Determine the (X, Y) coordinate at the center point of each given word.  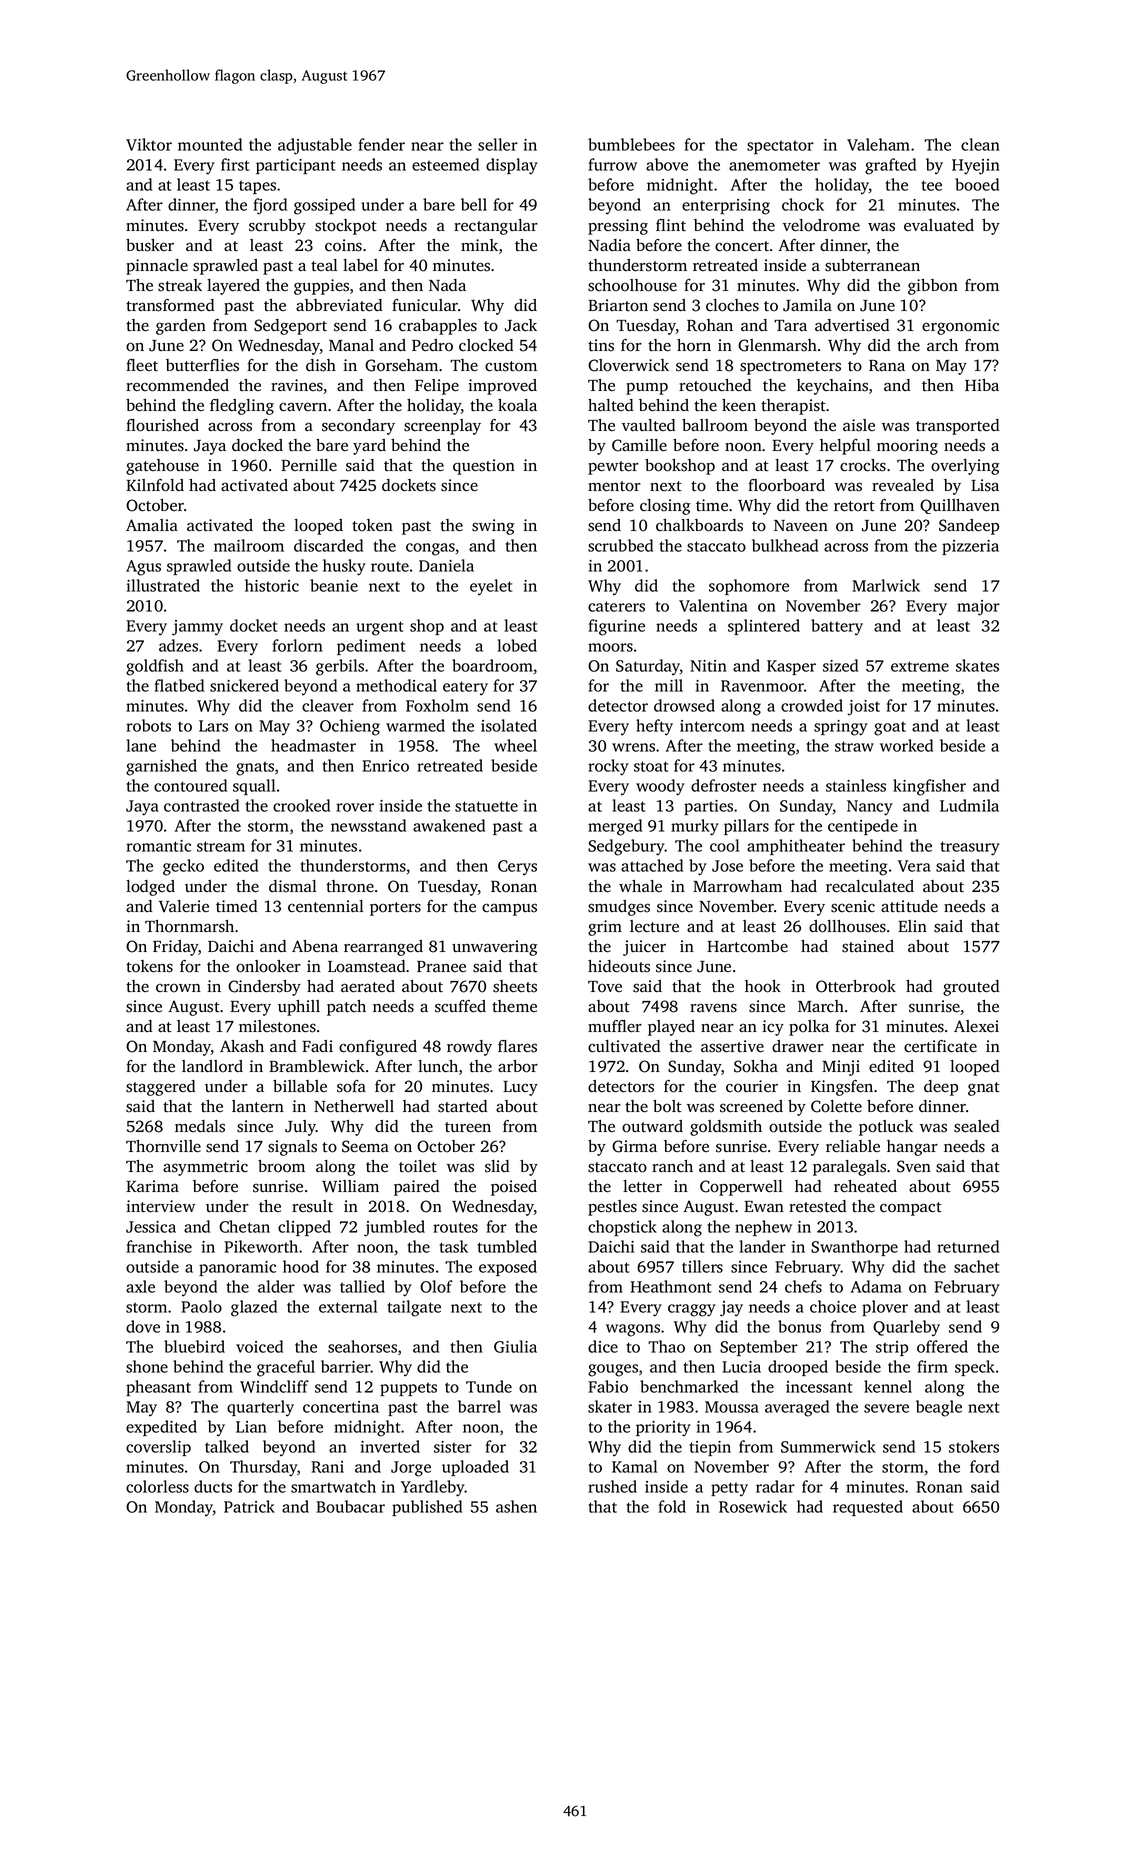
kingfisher (929, 787)
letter (642, 1186)
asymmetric (205, 1168)
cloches (732, 305)
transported (957, 427)
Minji (841, 1068)
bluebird (194, 1346)
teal (324, 265)
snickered (244, 685)
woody (660, 787)
